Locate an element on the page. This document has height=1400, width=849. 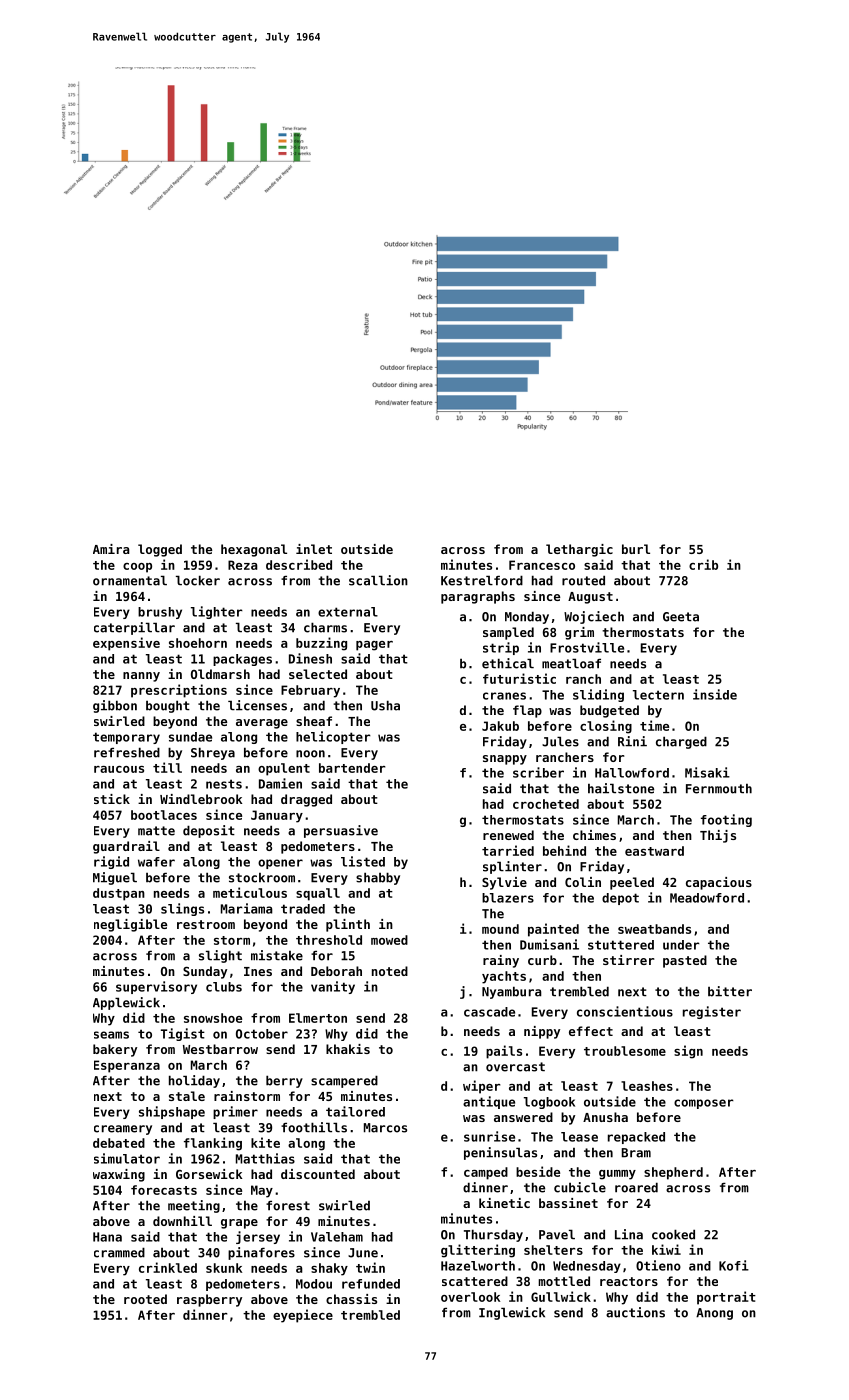
scallion is located at coordinates (378, 580).
